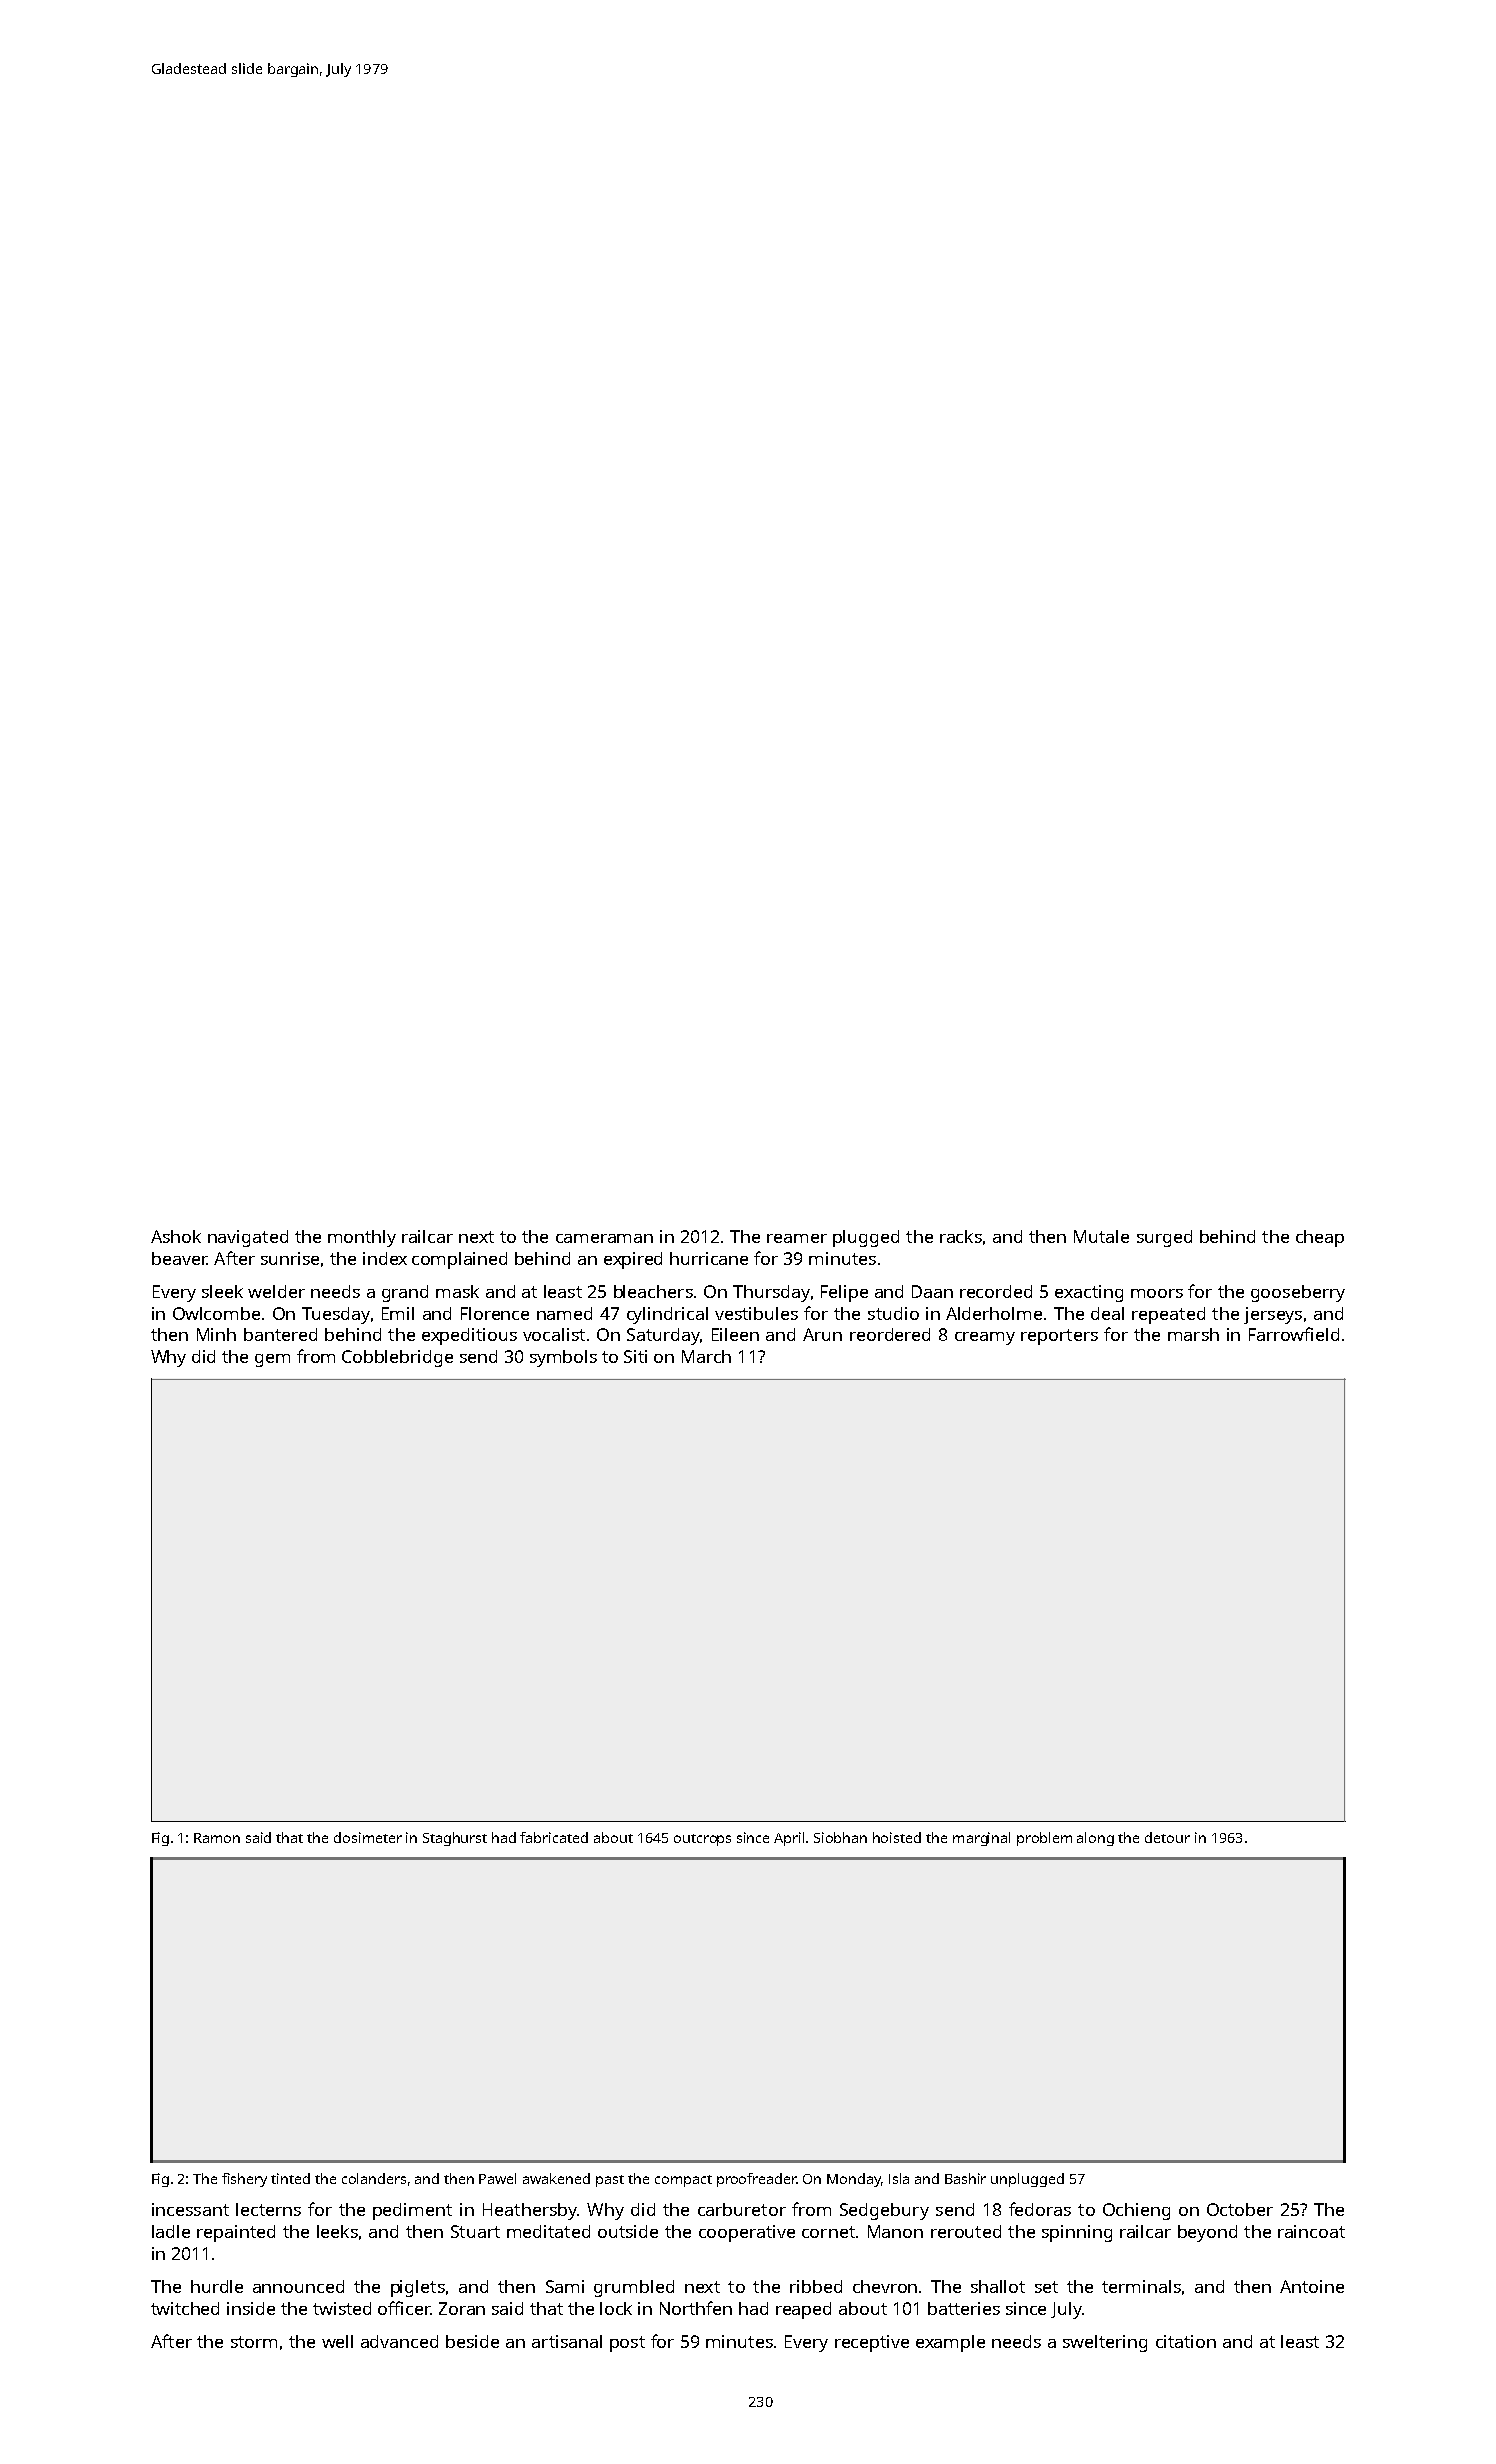 The width and height of the page is (1496, 2464). I want to click on reporters, so click(1059, 1337).
